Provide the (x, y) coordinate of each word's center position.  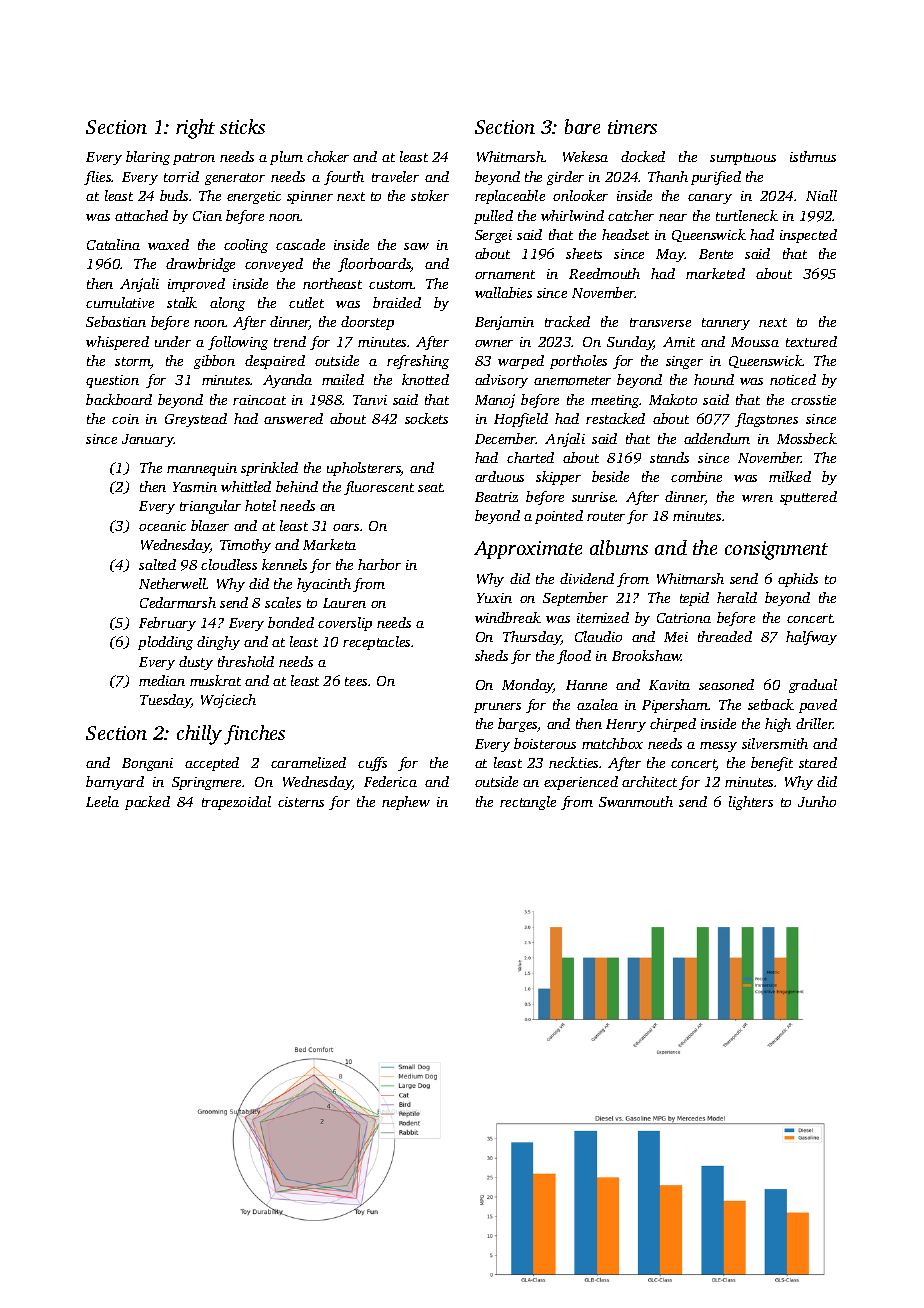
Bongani (147, 764)
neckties (573, 762)
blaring (148, 158)
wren (757, 498)
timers (632, 127)
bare (582, 126)
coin (125, 419)
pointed (559, 517)
